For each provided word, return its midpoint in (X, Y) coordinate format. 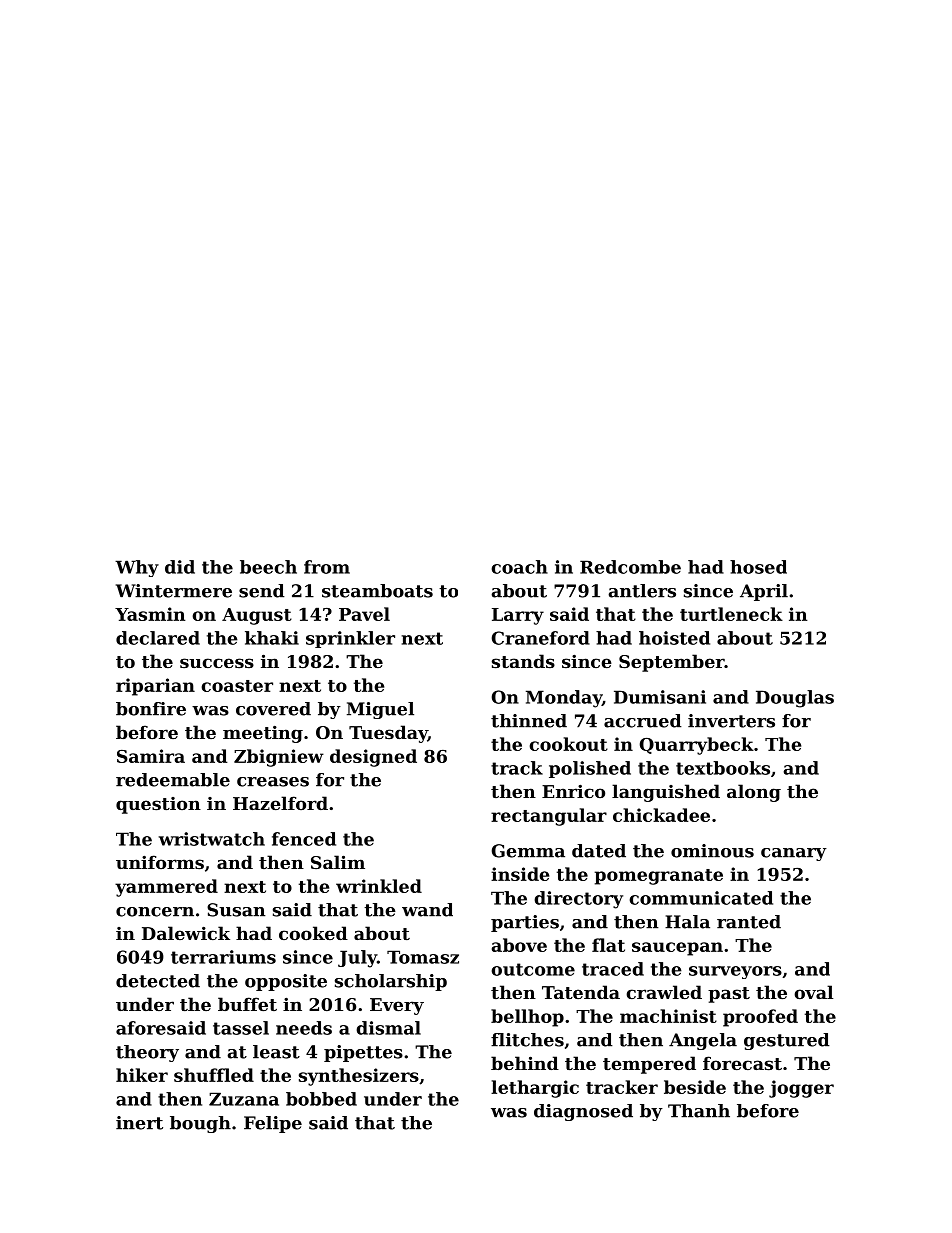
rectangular (549, 817)
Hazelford (280, 803)
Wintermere (174, 591)
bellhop (527, 1018)
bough (200, 1124)
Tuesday (388, 734)
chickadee (661, 815)
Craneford (541, 638)
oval (813, 992)
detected (158, 981)
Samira (151, 756)
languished (666, 793)
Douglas (795, 699)
